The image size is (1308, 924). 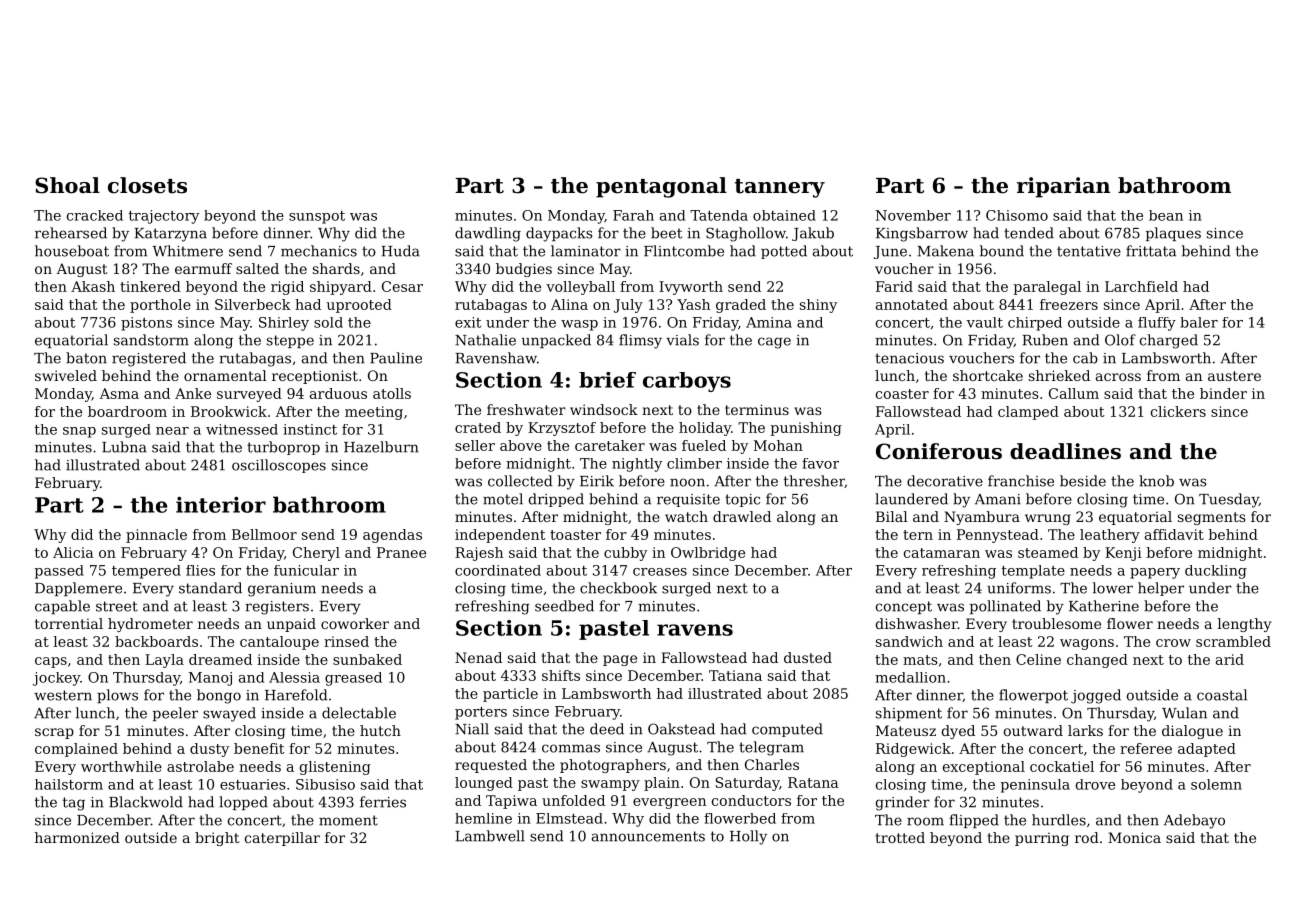 What do you see at coordinates (498, 570) in the screenshot?
I see `coordinated` at bounding box center [498, 570].
